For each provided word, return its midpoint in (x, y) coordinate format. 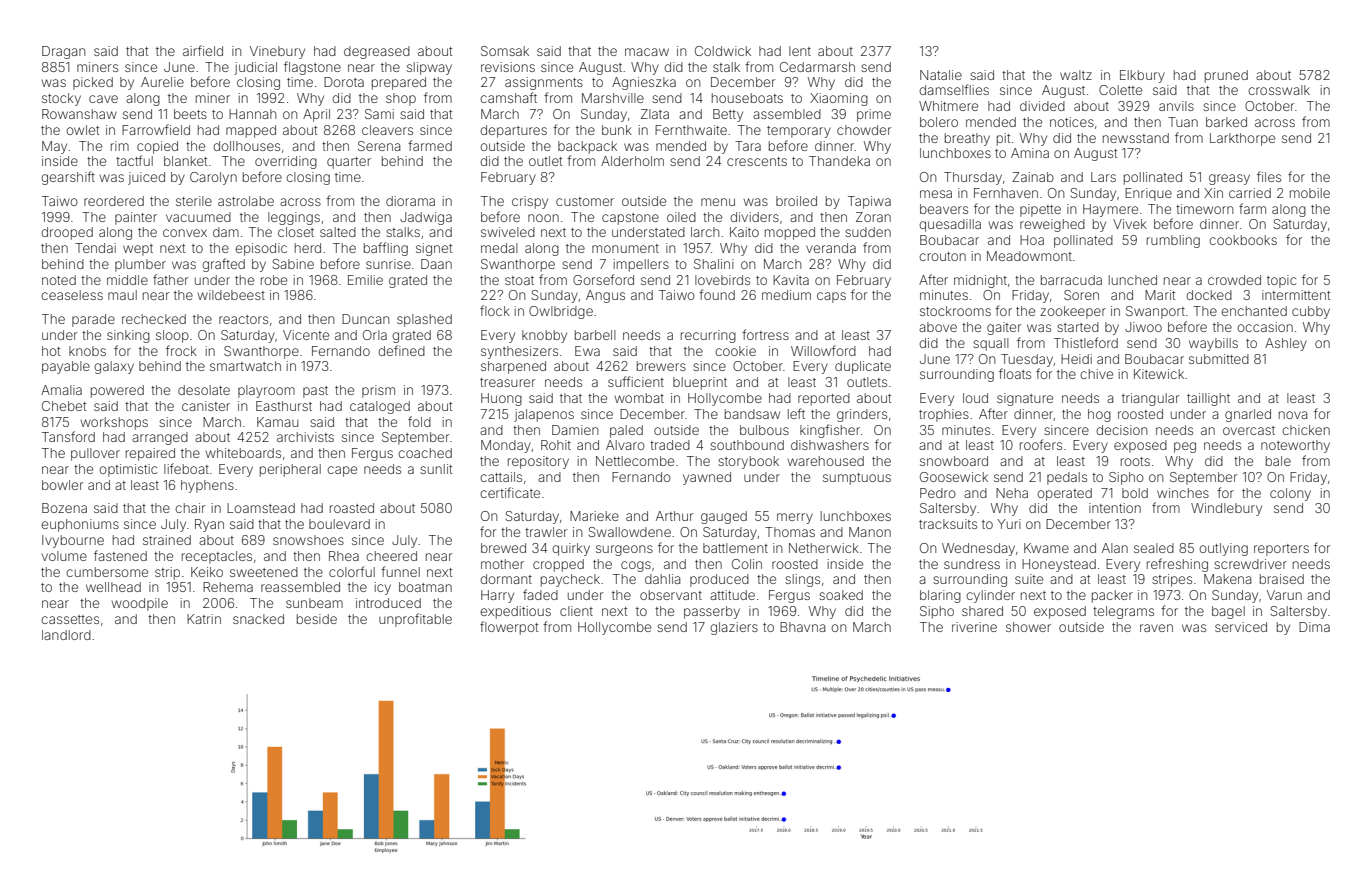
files (1269, 176)
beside (317, 619)
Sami (379, 114)
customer (585, 201)
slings (802, 580)
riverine (974, 627)
